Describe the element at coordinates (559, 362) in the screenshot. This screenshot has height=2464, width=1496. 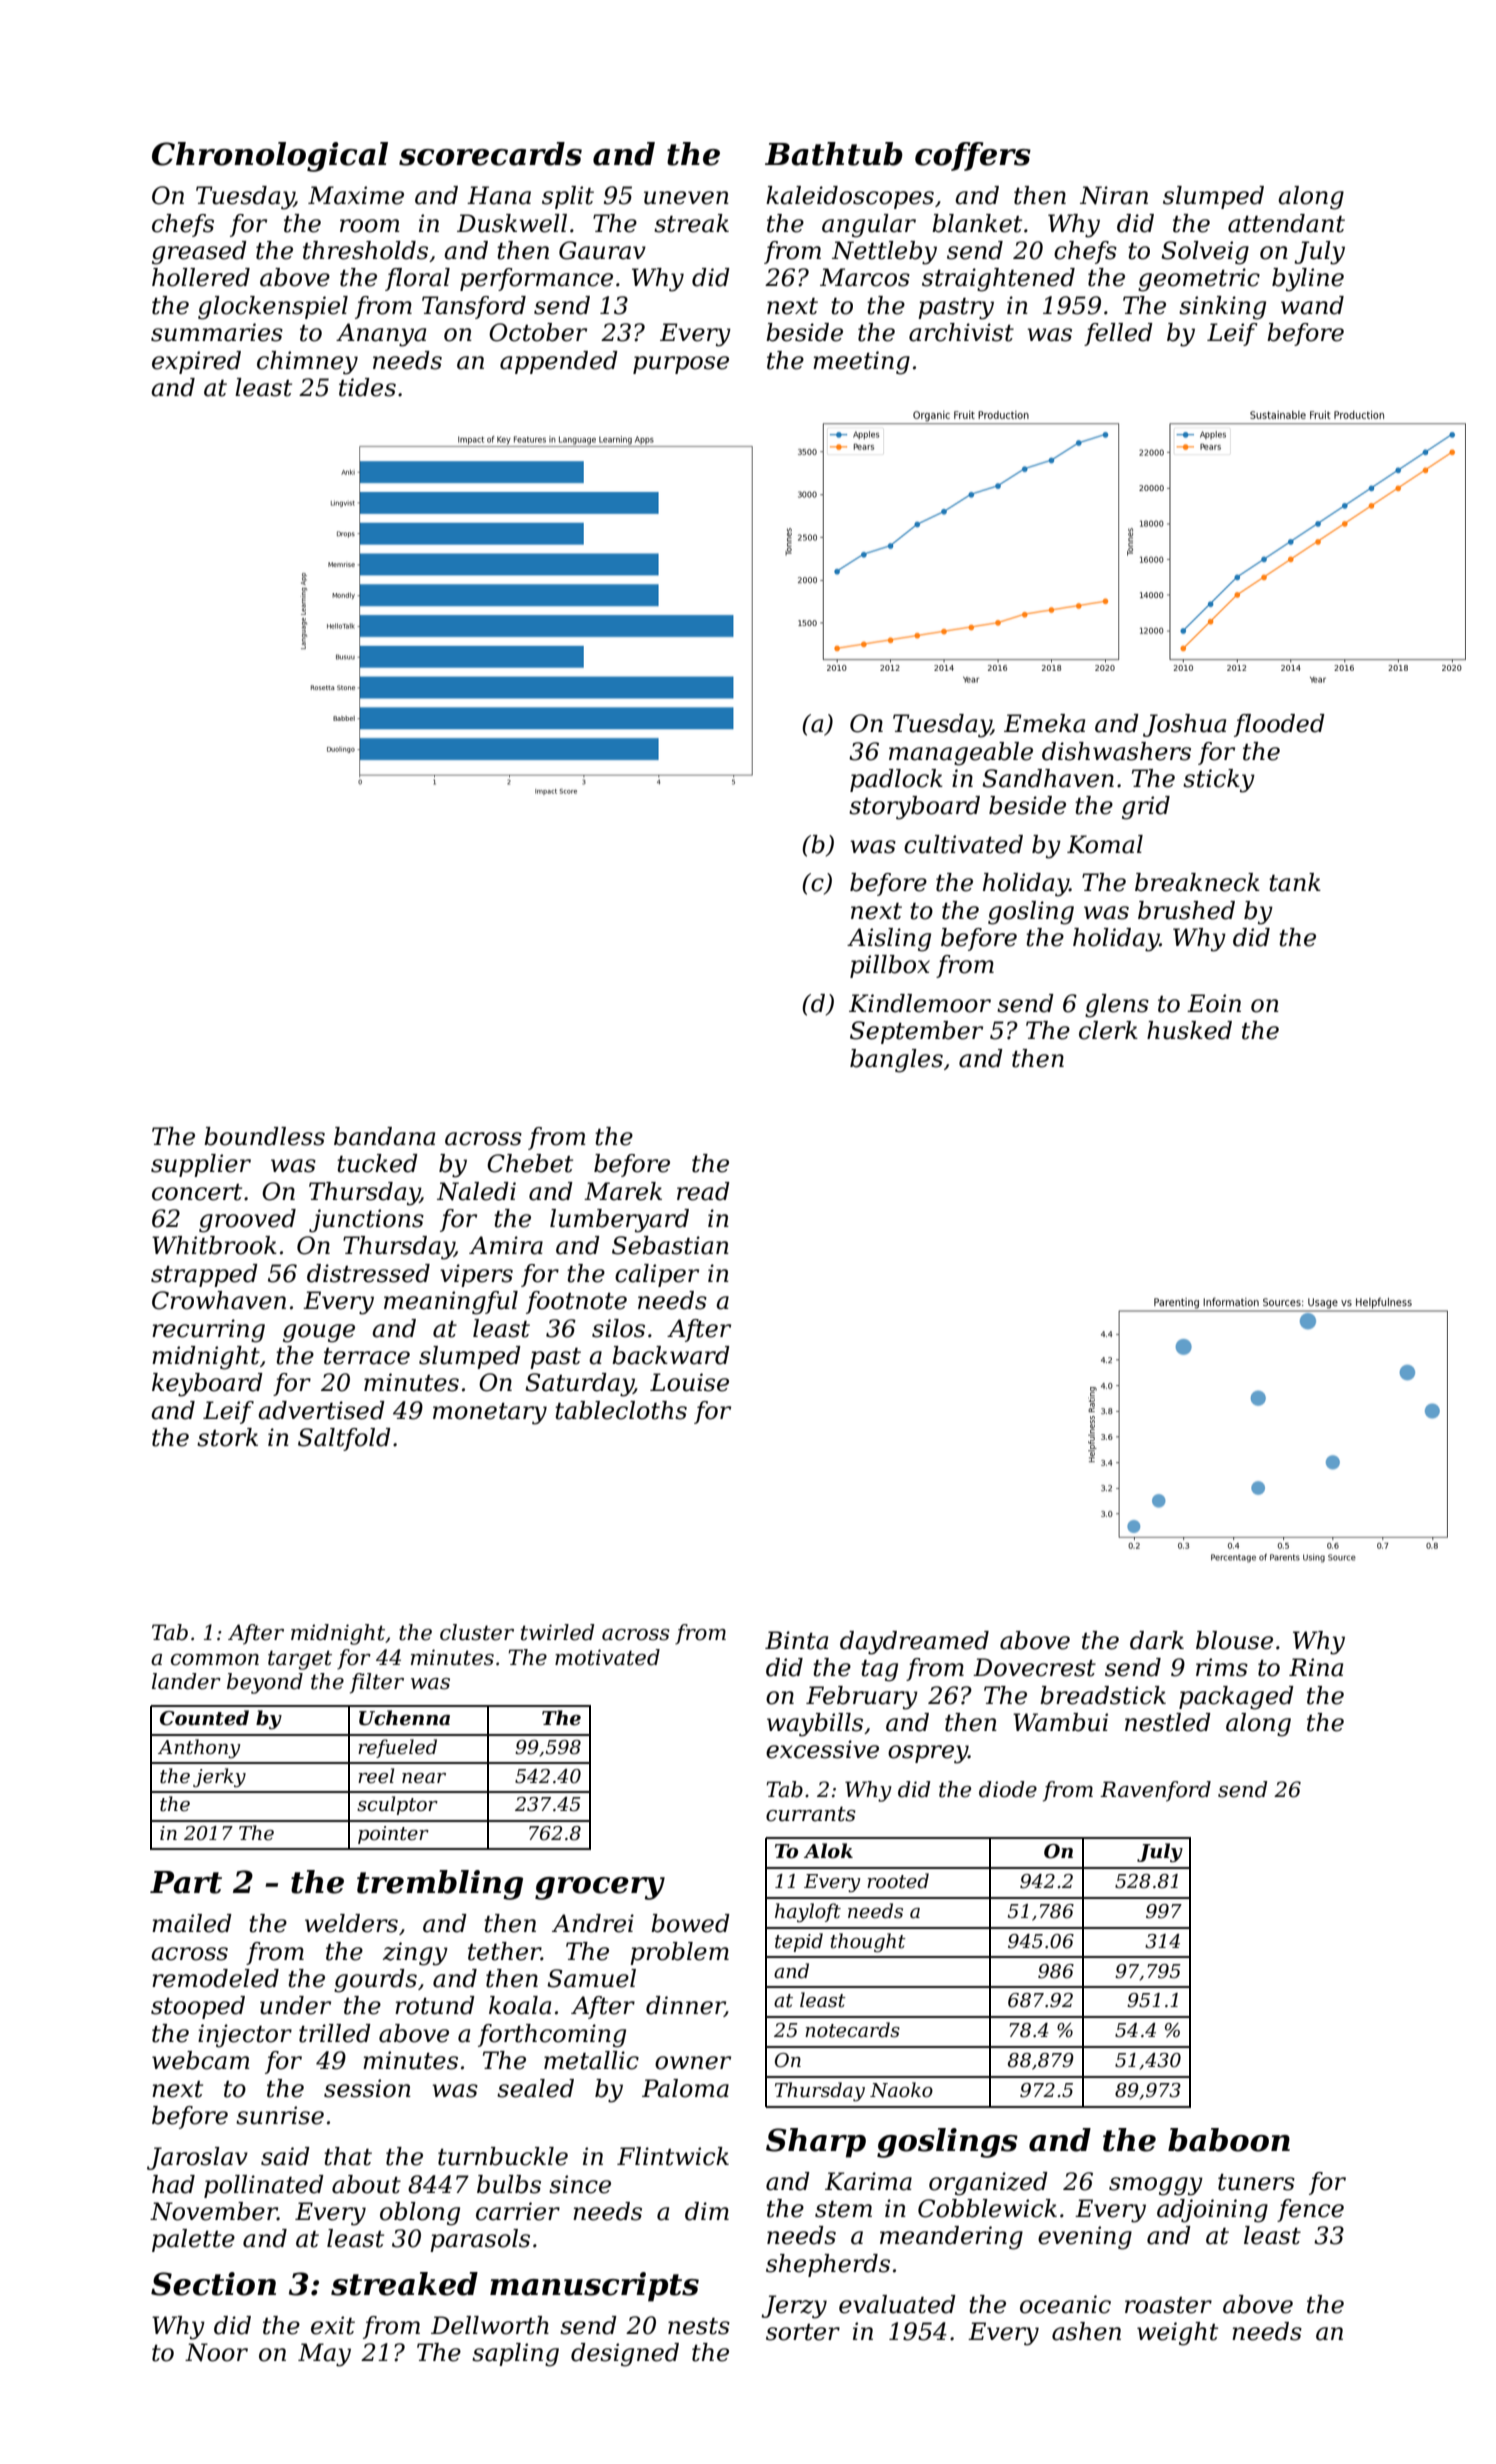
I see `appended` at that location.
